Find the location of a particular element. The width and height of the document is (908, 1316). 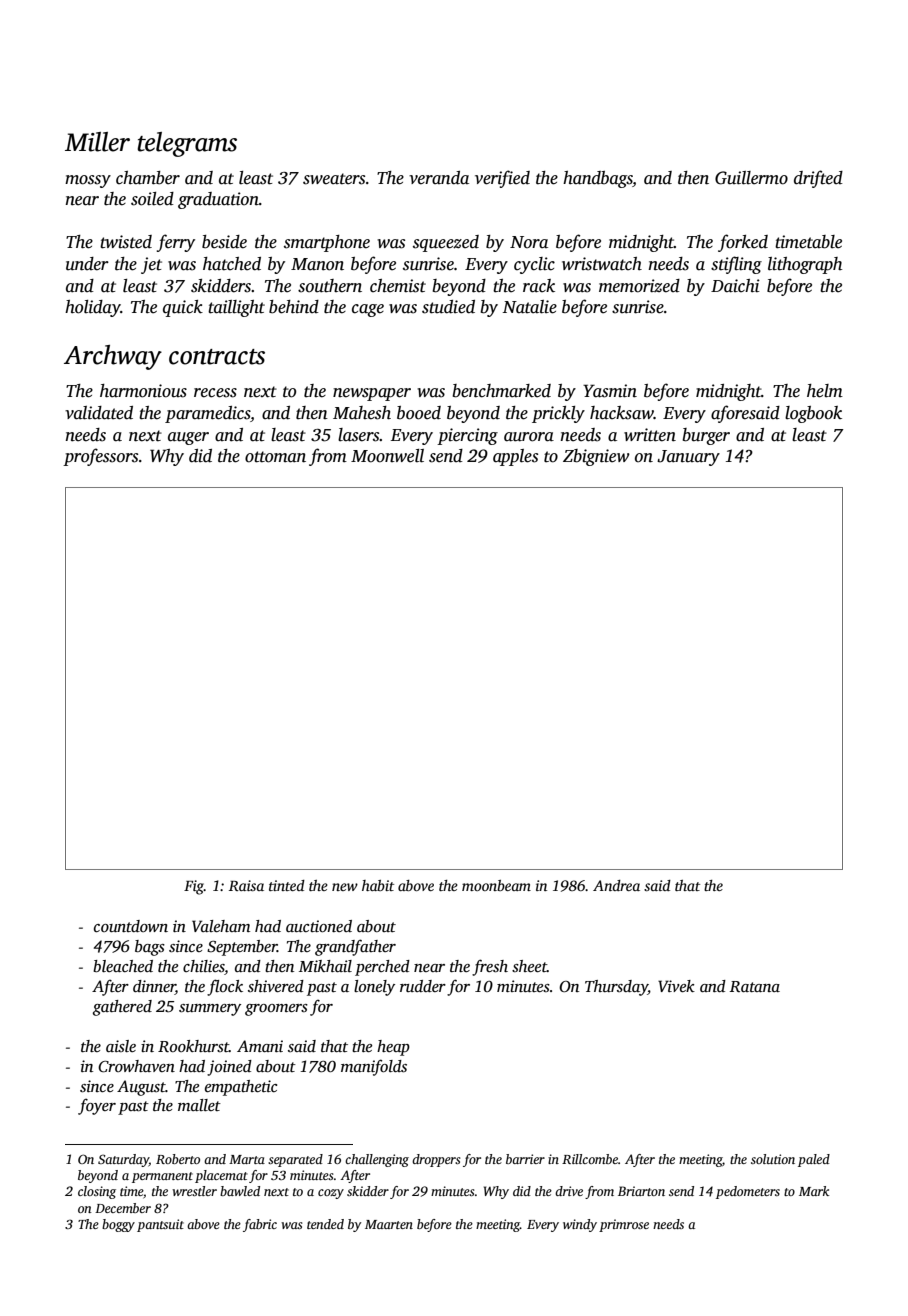

studied is located at coordinates (448, 307).
